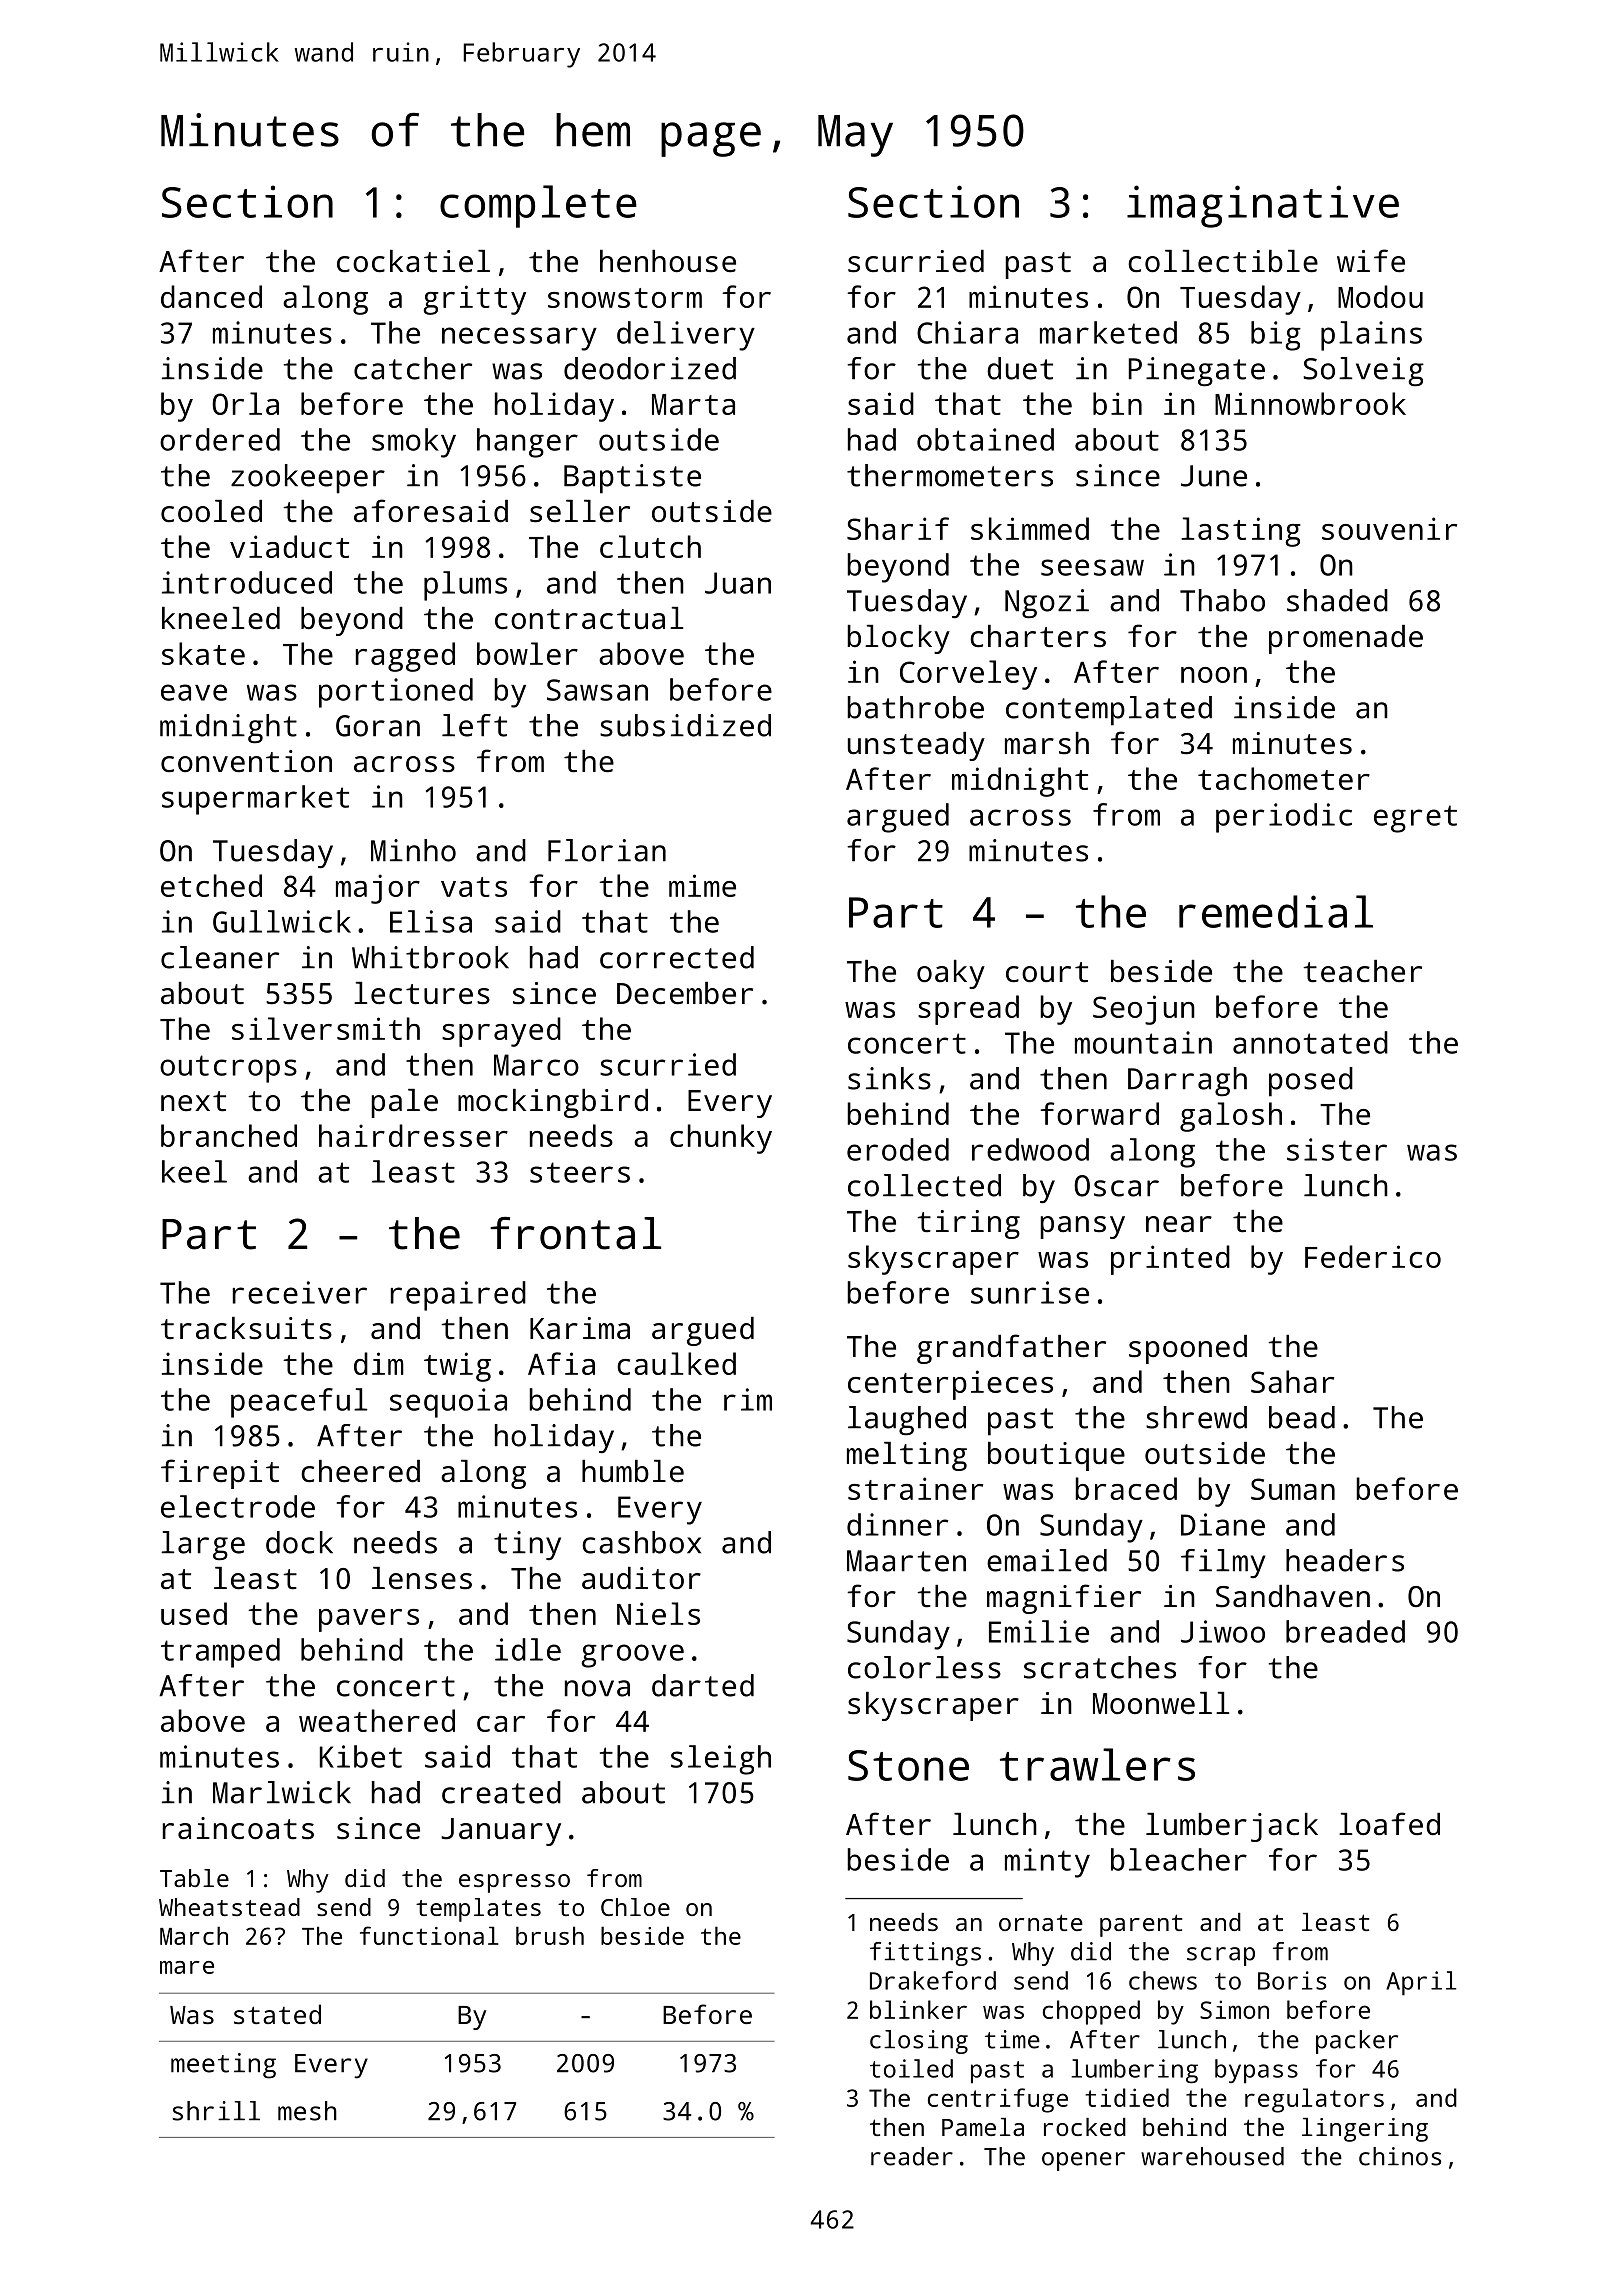 The width and height of the document is (1620, 2292). I want to click on unsteady, so click(916, 746).
